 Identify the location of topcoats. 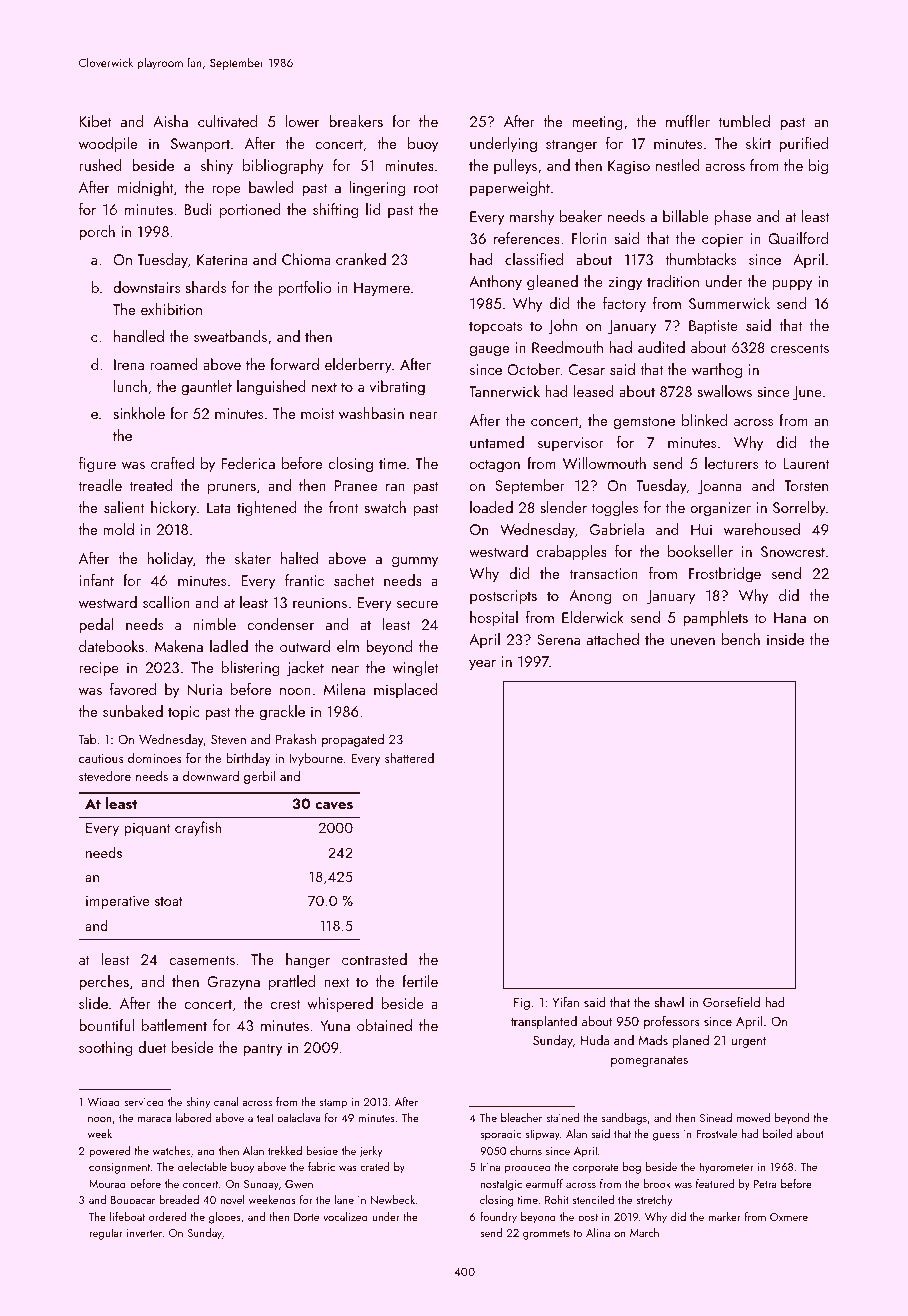
(495, 327).
